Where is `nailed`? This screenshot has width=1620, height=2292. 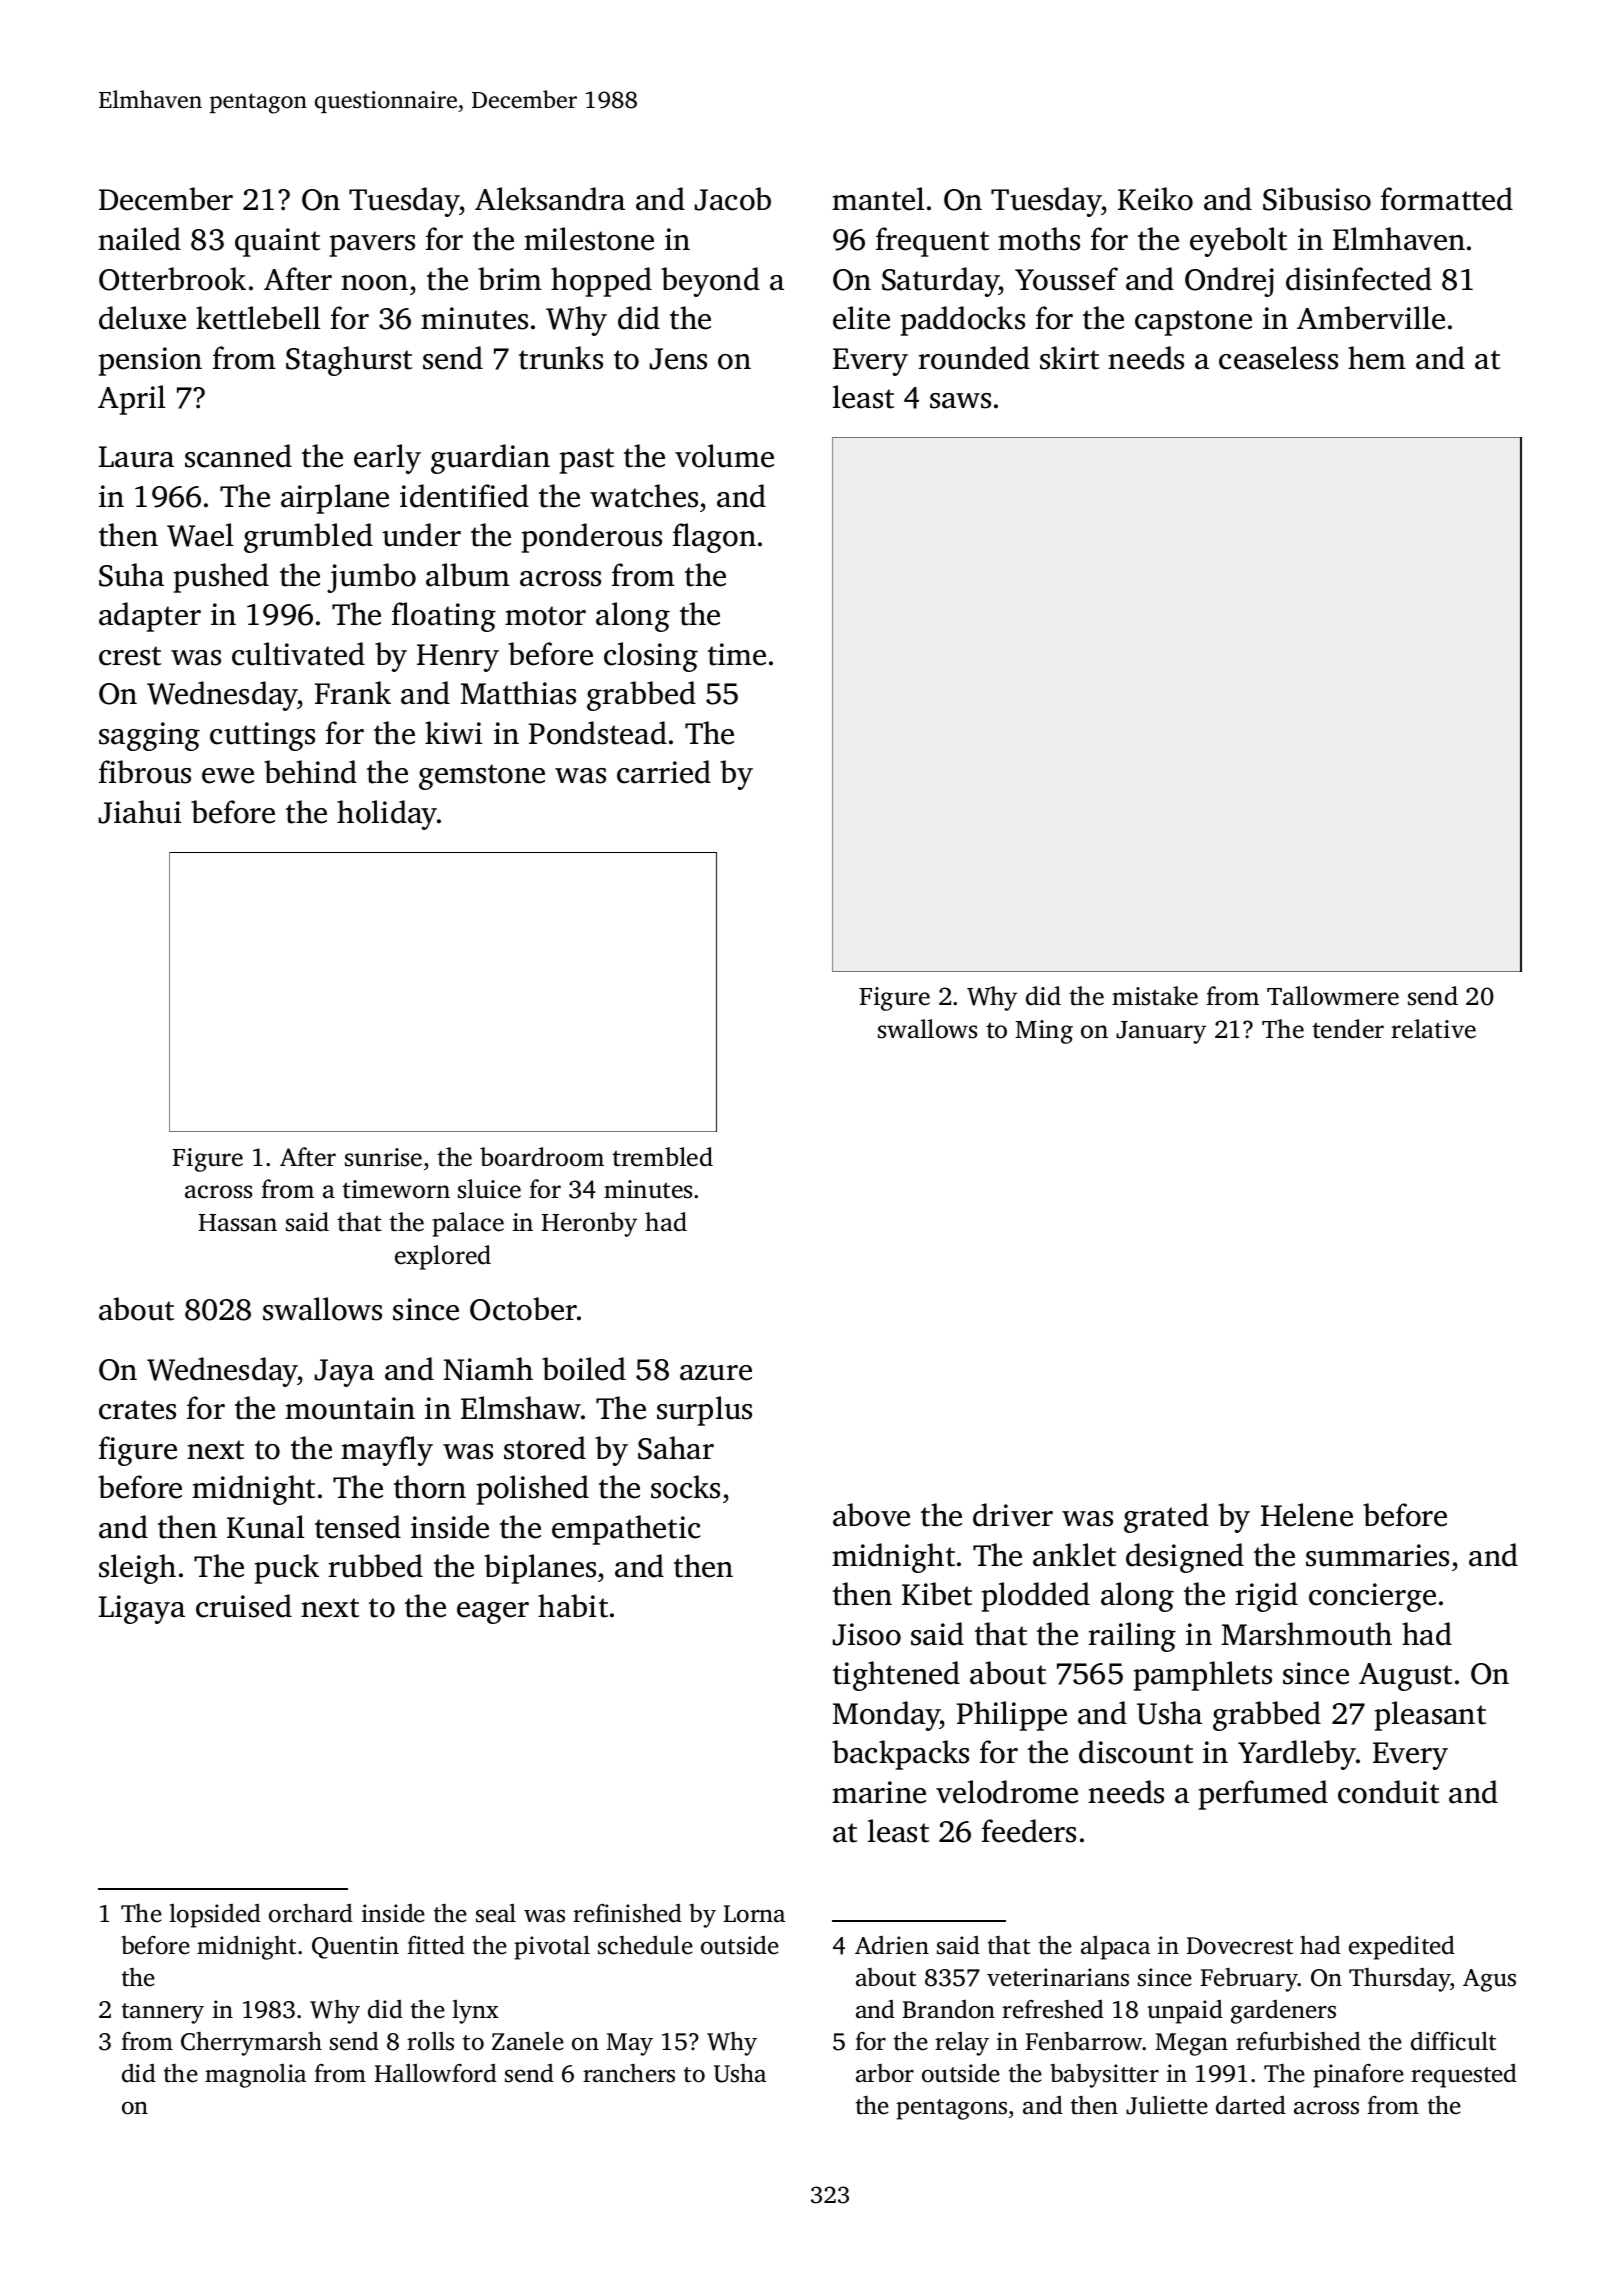 nailed is located at coordinates (139, 239).
